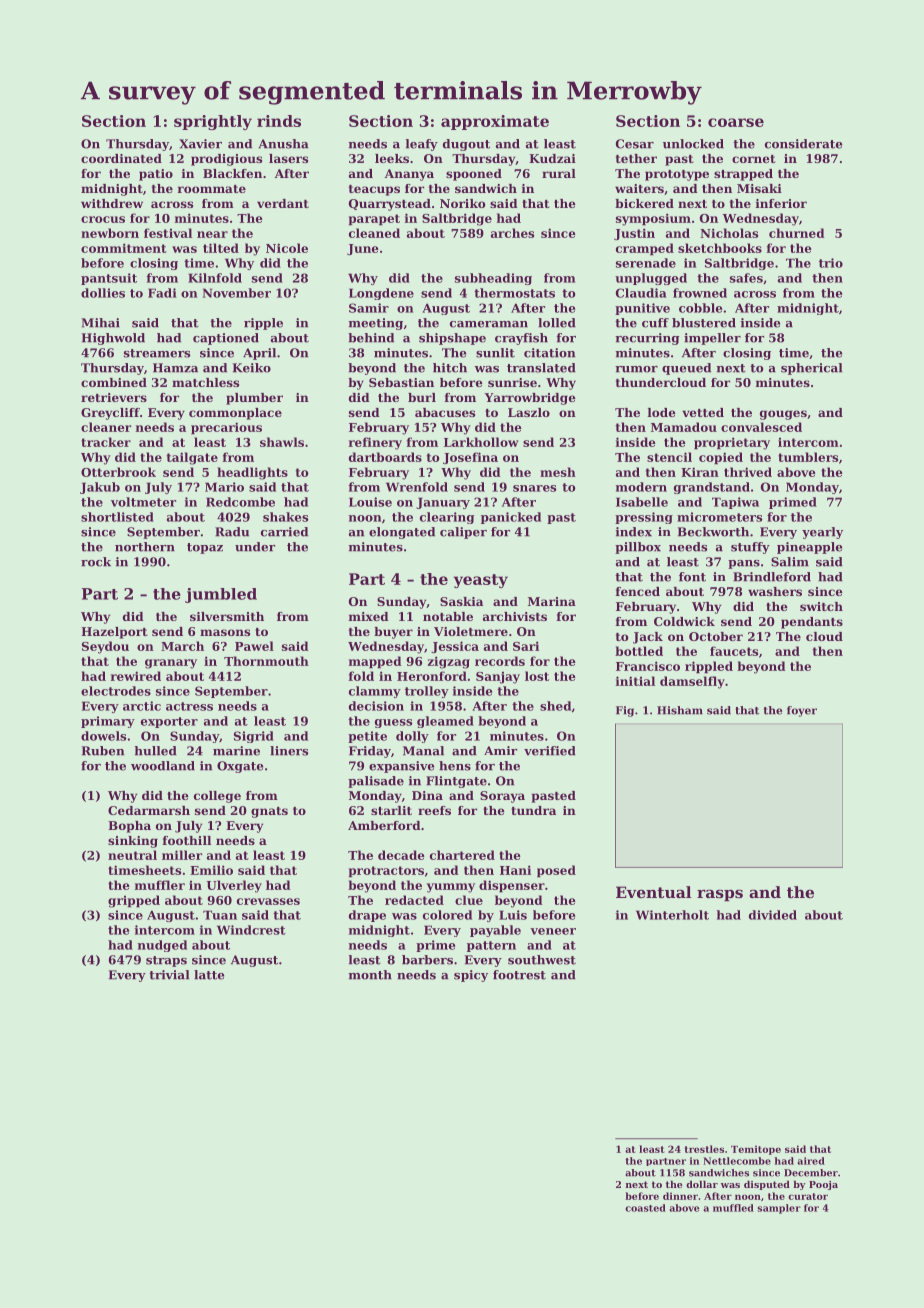  Describe the element at coordinates (209, 975) in the screenshot. I see `latte` at that location.
